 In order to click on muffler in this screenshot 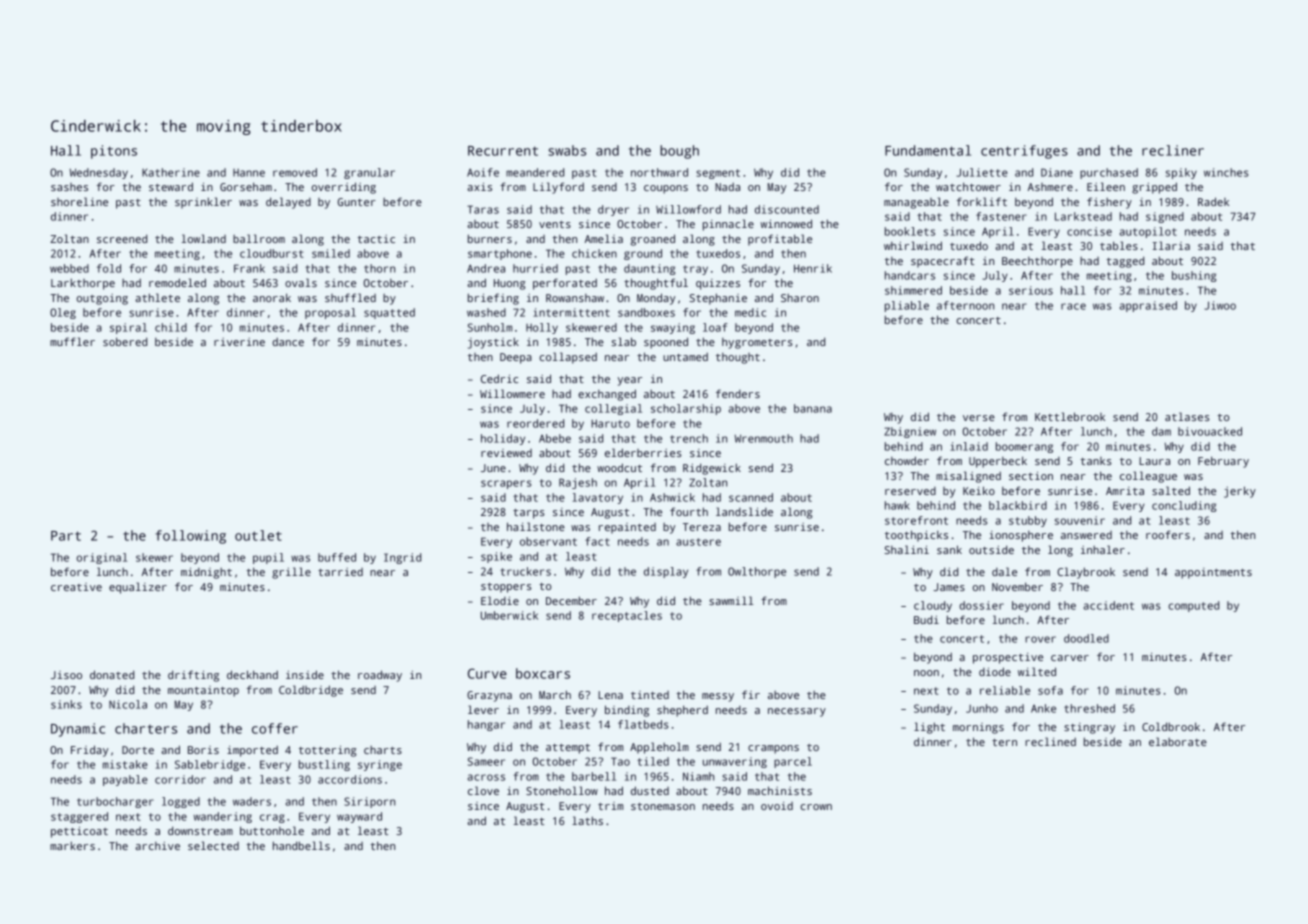, I will do `click(72, 341)`.
